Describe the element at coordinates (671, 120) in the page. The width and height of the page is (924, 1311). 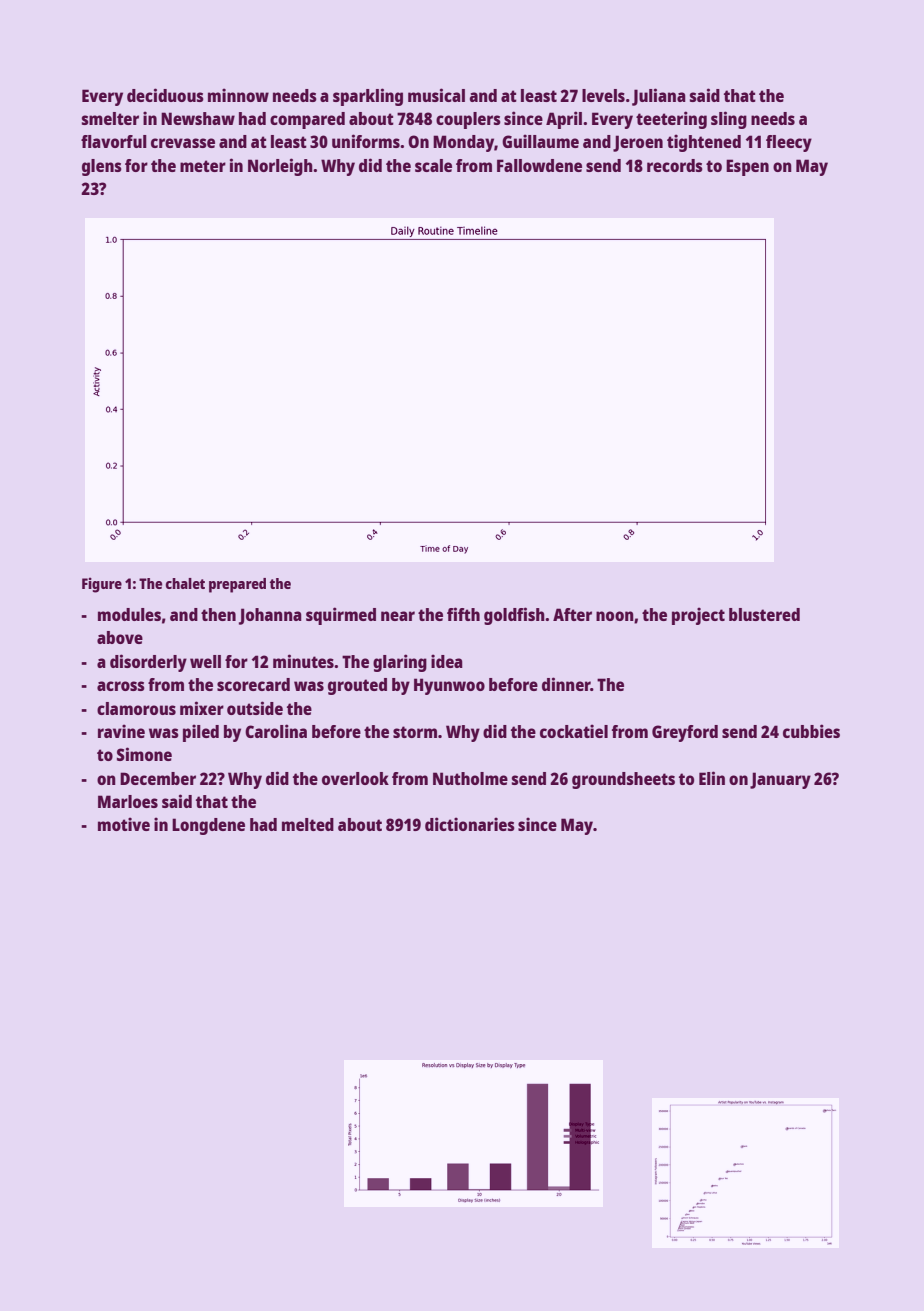
I see `teetering` at that location.
